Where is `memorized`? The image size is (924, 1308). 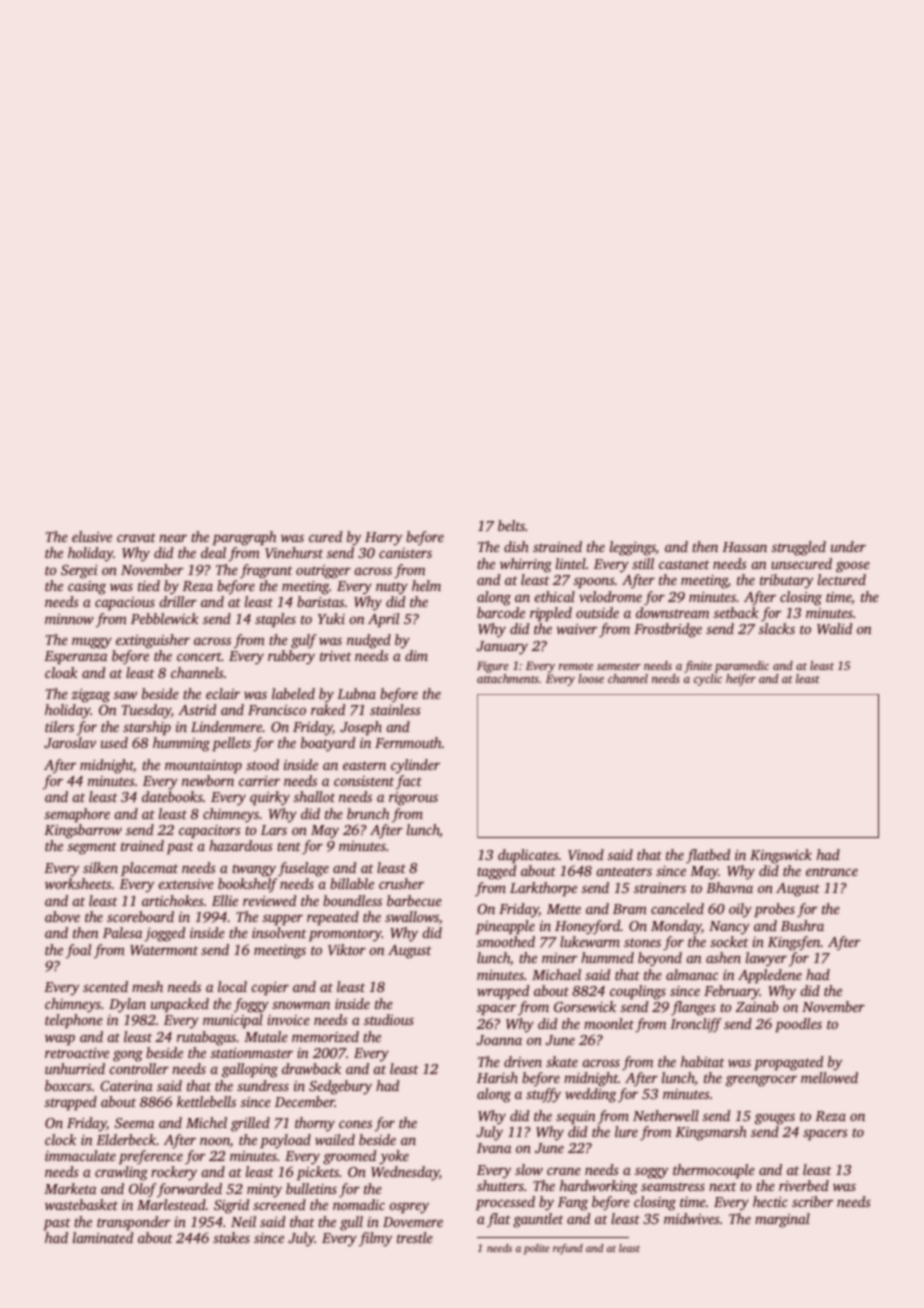
memorized is located at coordinates (325, 1036).
